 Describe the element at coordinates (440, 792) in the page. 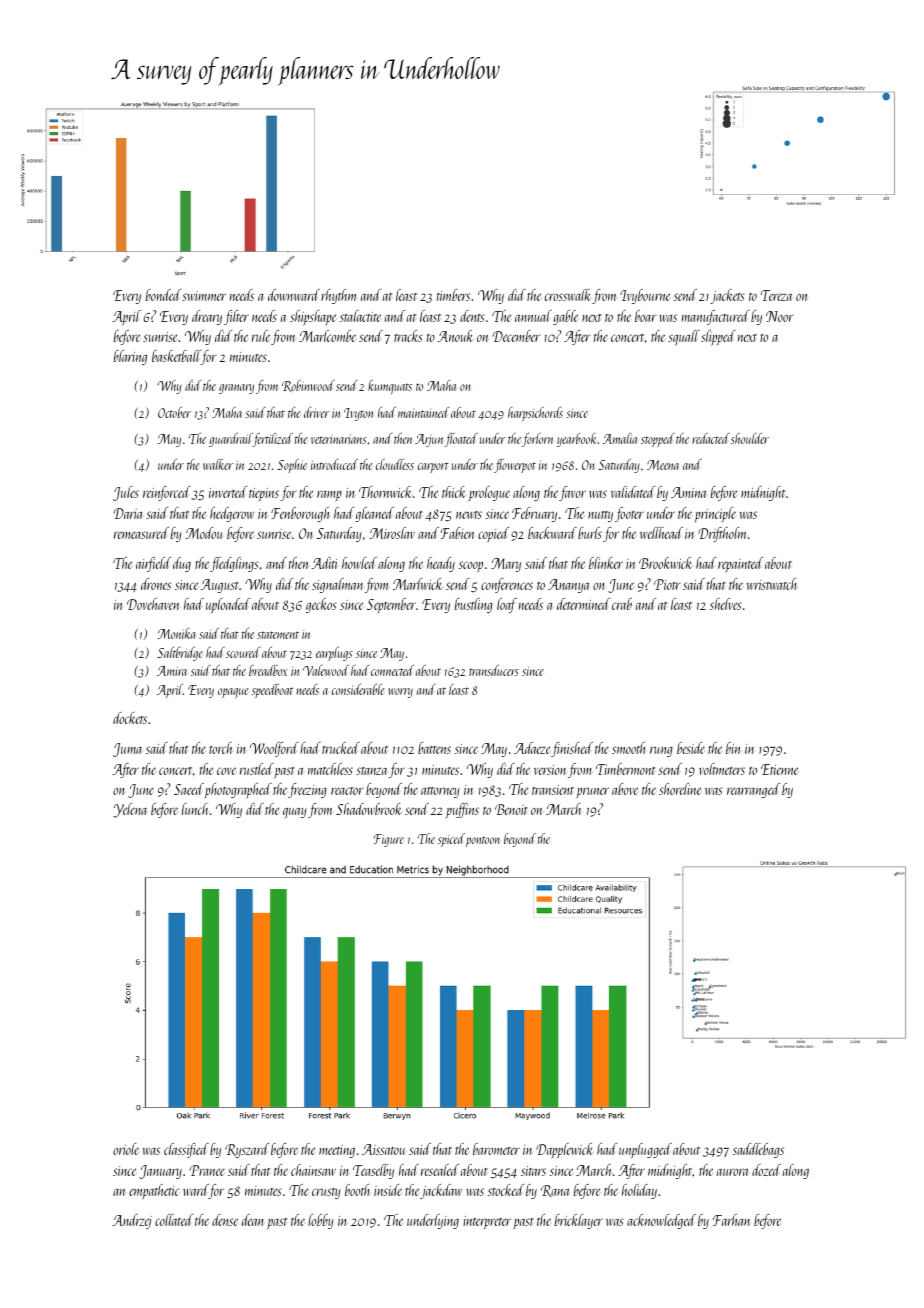

I see `attorney` at that location.
